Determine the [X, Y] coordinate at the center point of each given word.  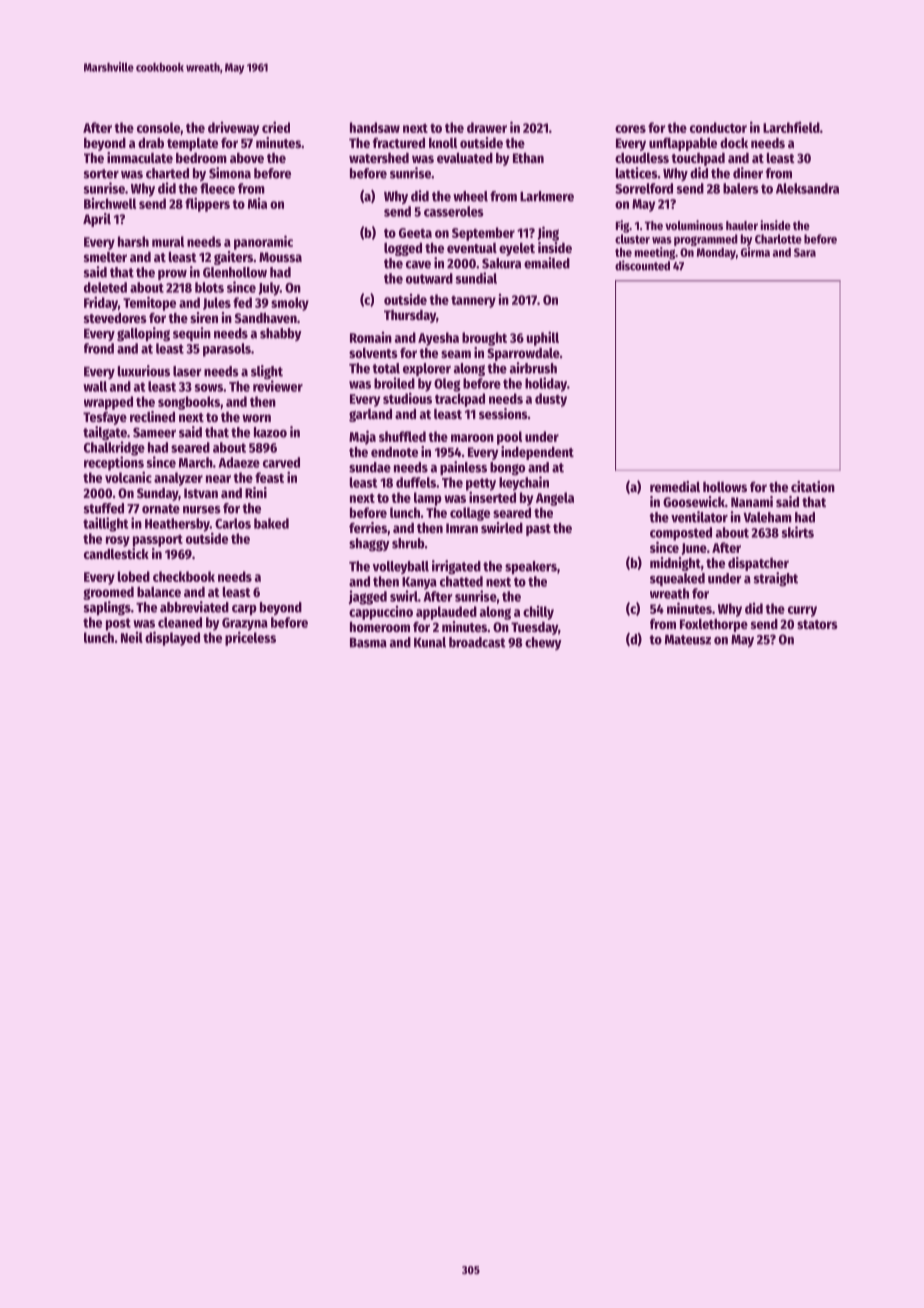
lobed [134, 576]
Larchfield [791, 127]
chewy [543, 643]
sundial [476, 278]
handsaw [375, 127]
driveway [233, 129]
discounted [642, 265]
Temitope [149, 303]
